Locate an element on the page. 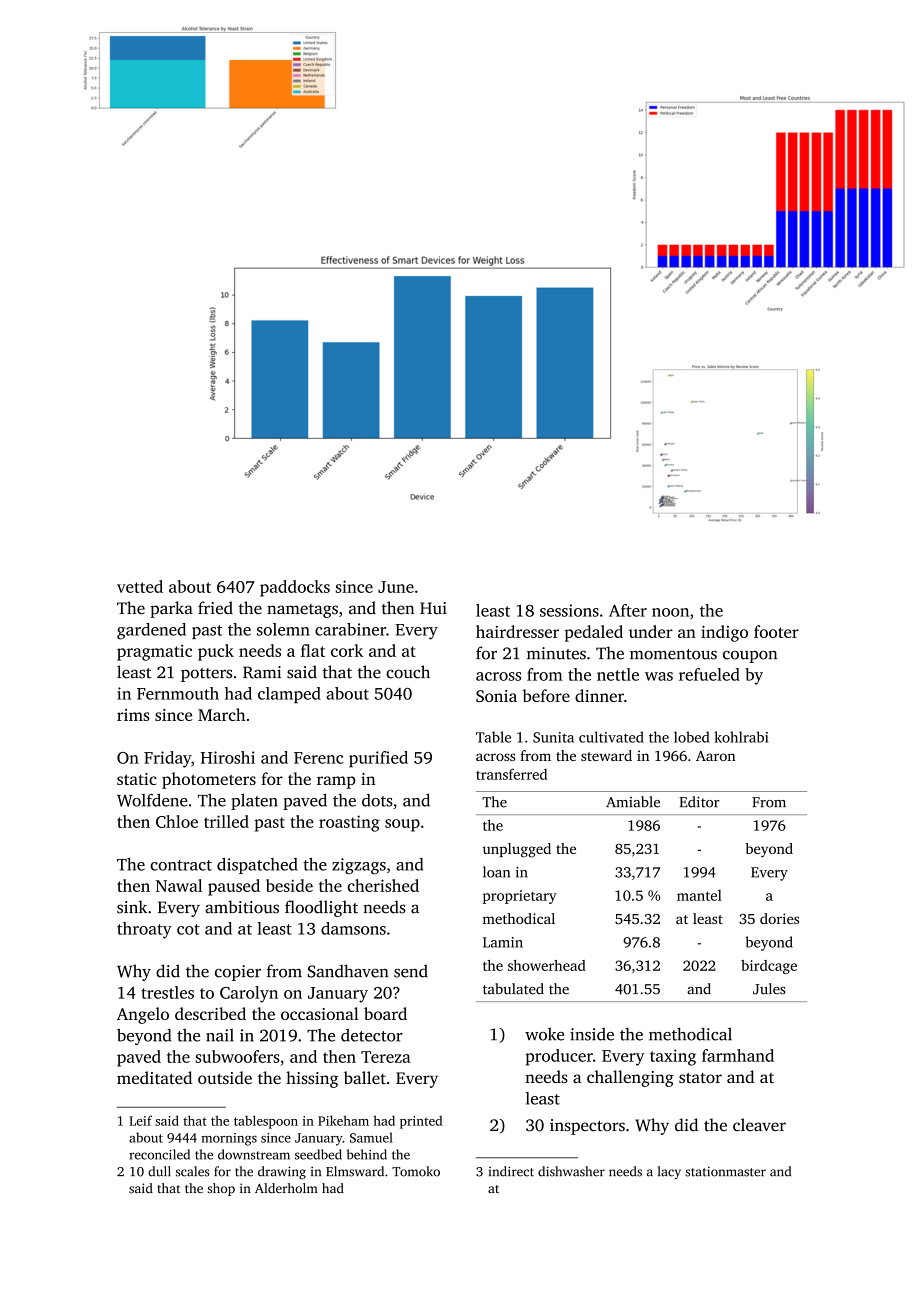 The width and height of the image is (924, 1308). shop is located at coordinates (221, 1189).
